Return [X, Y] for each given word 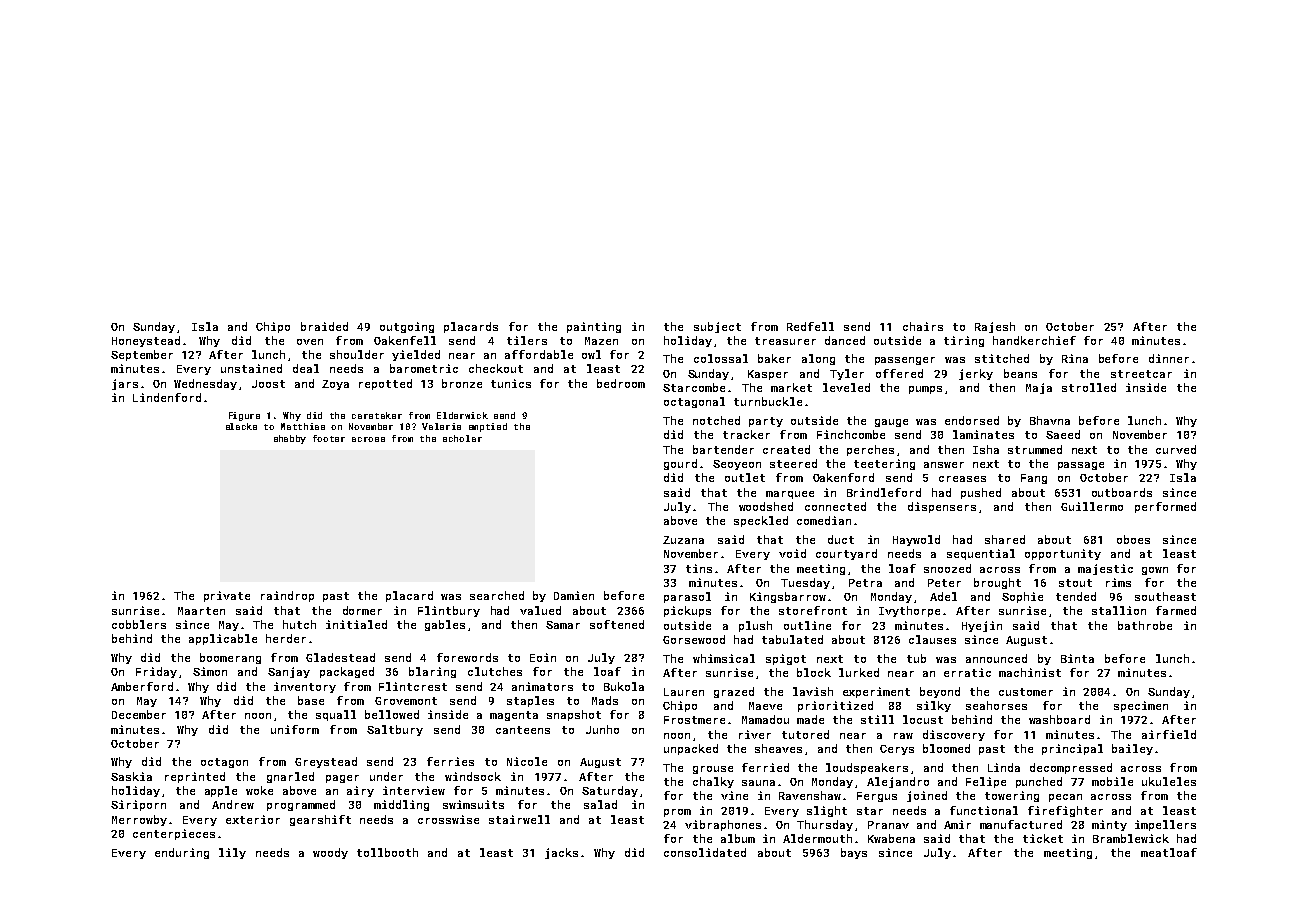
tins [699, 568]
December [139, 714]
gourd [680, 464]
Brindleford [884, 492]
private [227, 596]
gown [1155, 571]
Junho [602, 729]
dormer [362, 610]
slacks [241, 426]
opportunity [1063, 554]
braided [324, 326]
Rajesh [995, 327]
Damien [574, 595]
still [877, 719]
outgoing [407, 327]
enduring [182, 853]
